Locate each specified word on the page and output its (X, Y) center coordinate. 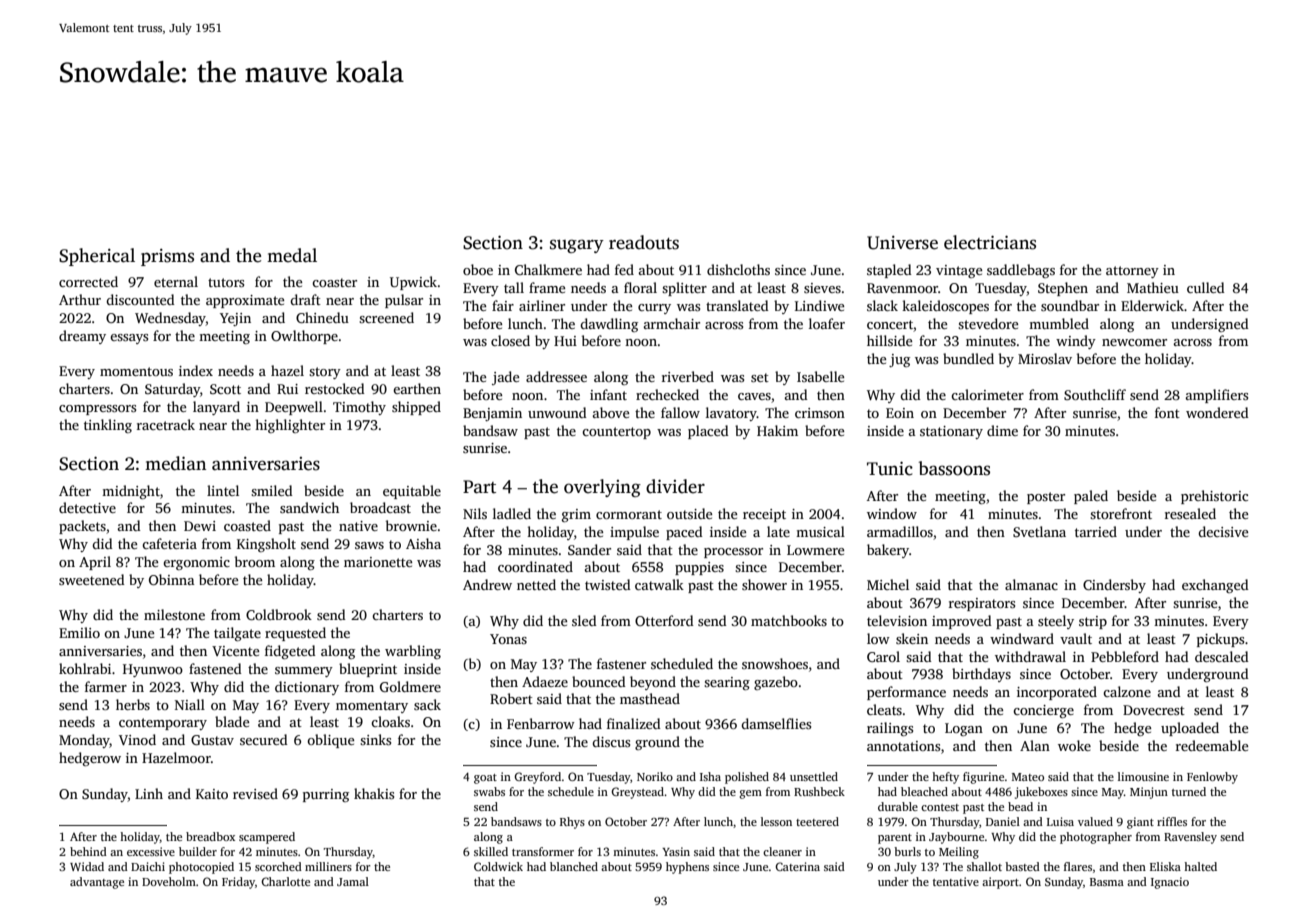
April (95, 563)
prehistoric (1214, 497)
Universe (902, 243)
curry (654, 309)
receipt (764, 515)
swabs (489, 791)
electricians (990, 242)
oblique (330, 741)
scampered (267, 838)
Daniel (1003, 821)
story (325, 373)
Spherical (97, 257)
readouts (644, 242)
